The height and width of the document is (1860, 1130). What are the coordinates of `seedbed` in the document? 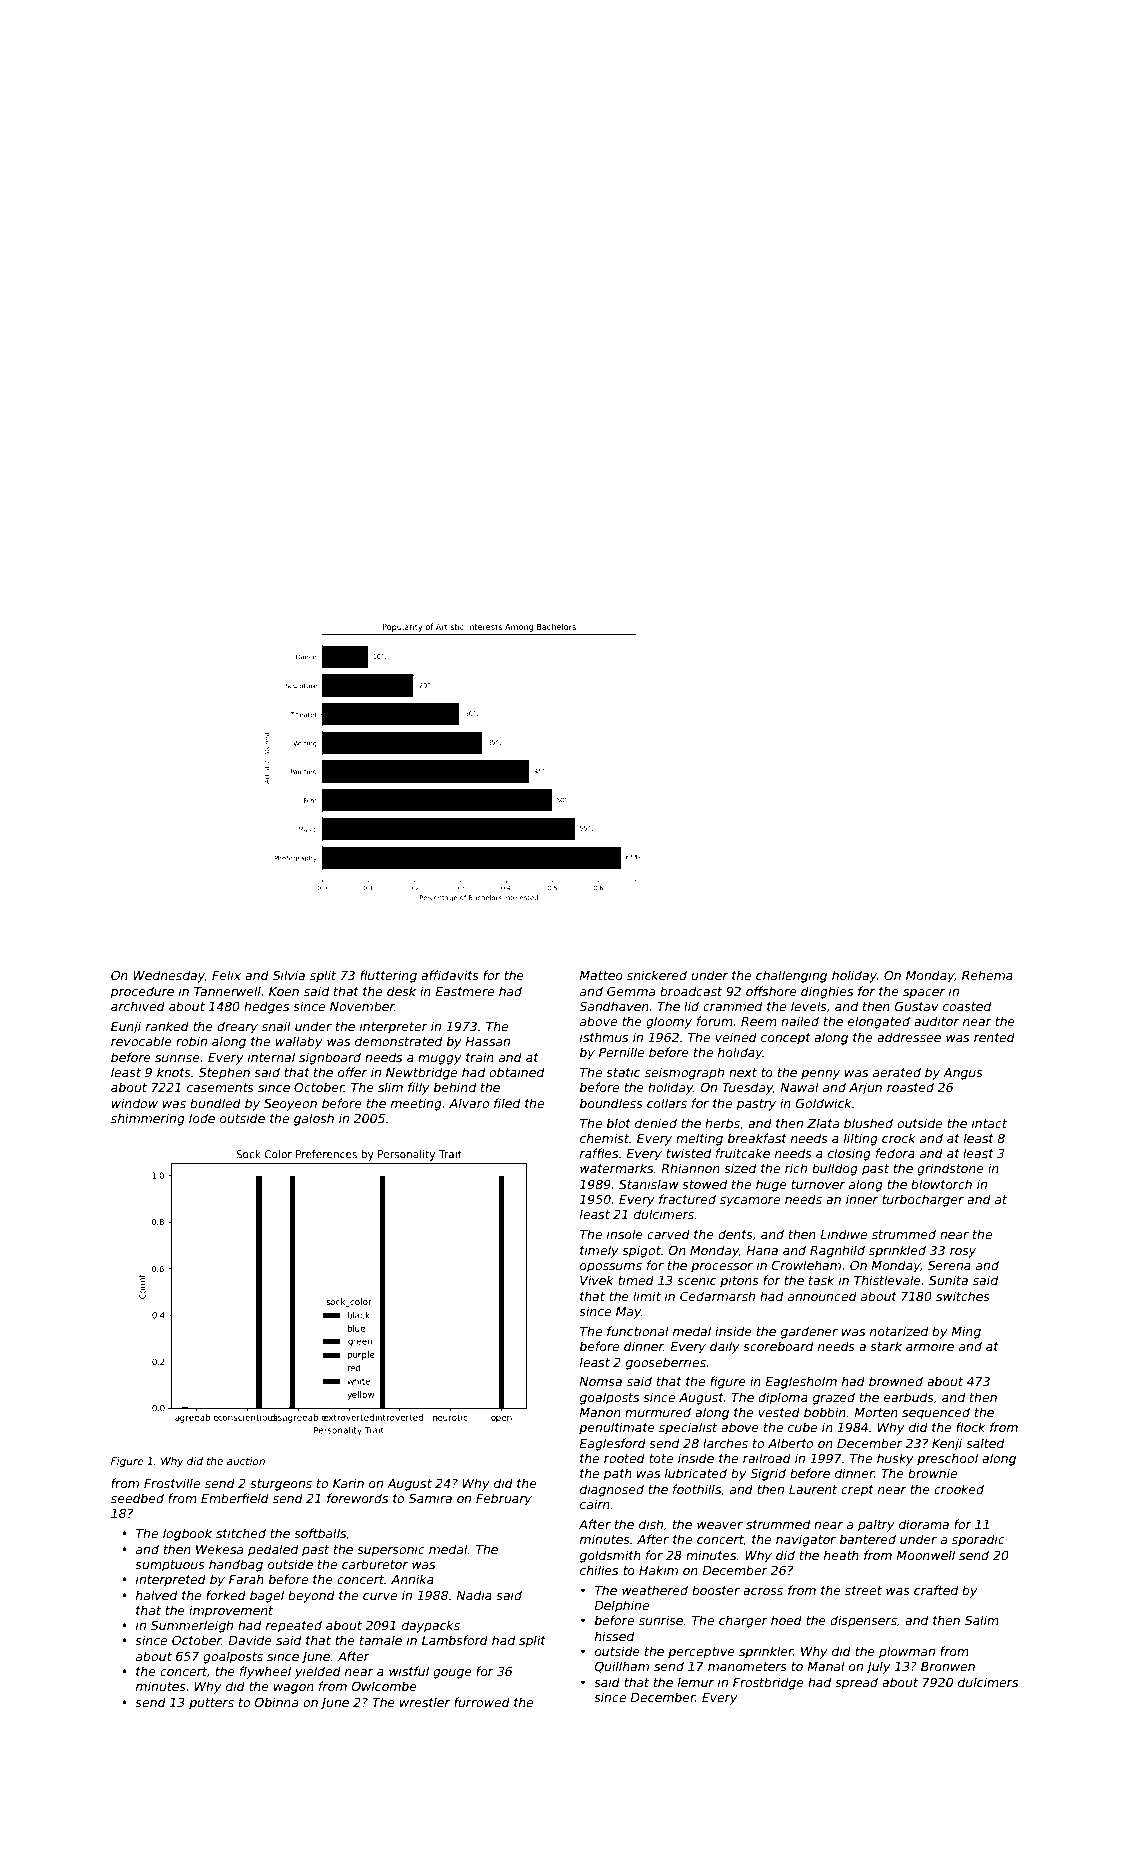 It's located at (137, 1498).
